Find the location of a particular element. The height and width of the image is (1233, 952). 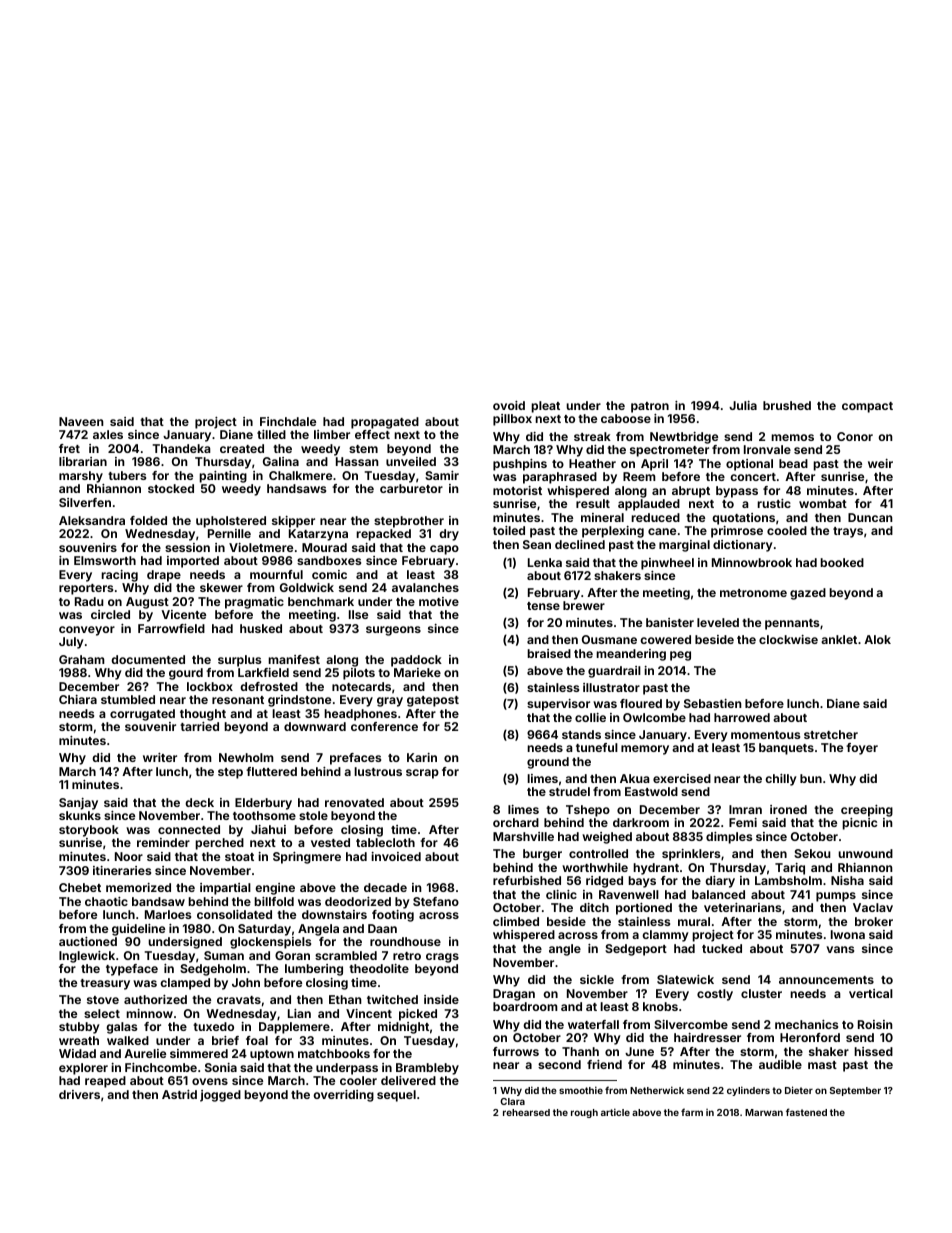

floured is located at coordinates (641, 703).
